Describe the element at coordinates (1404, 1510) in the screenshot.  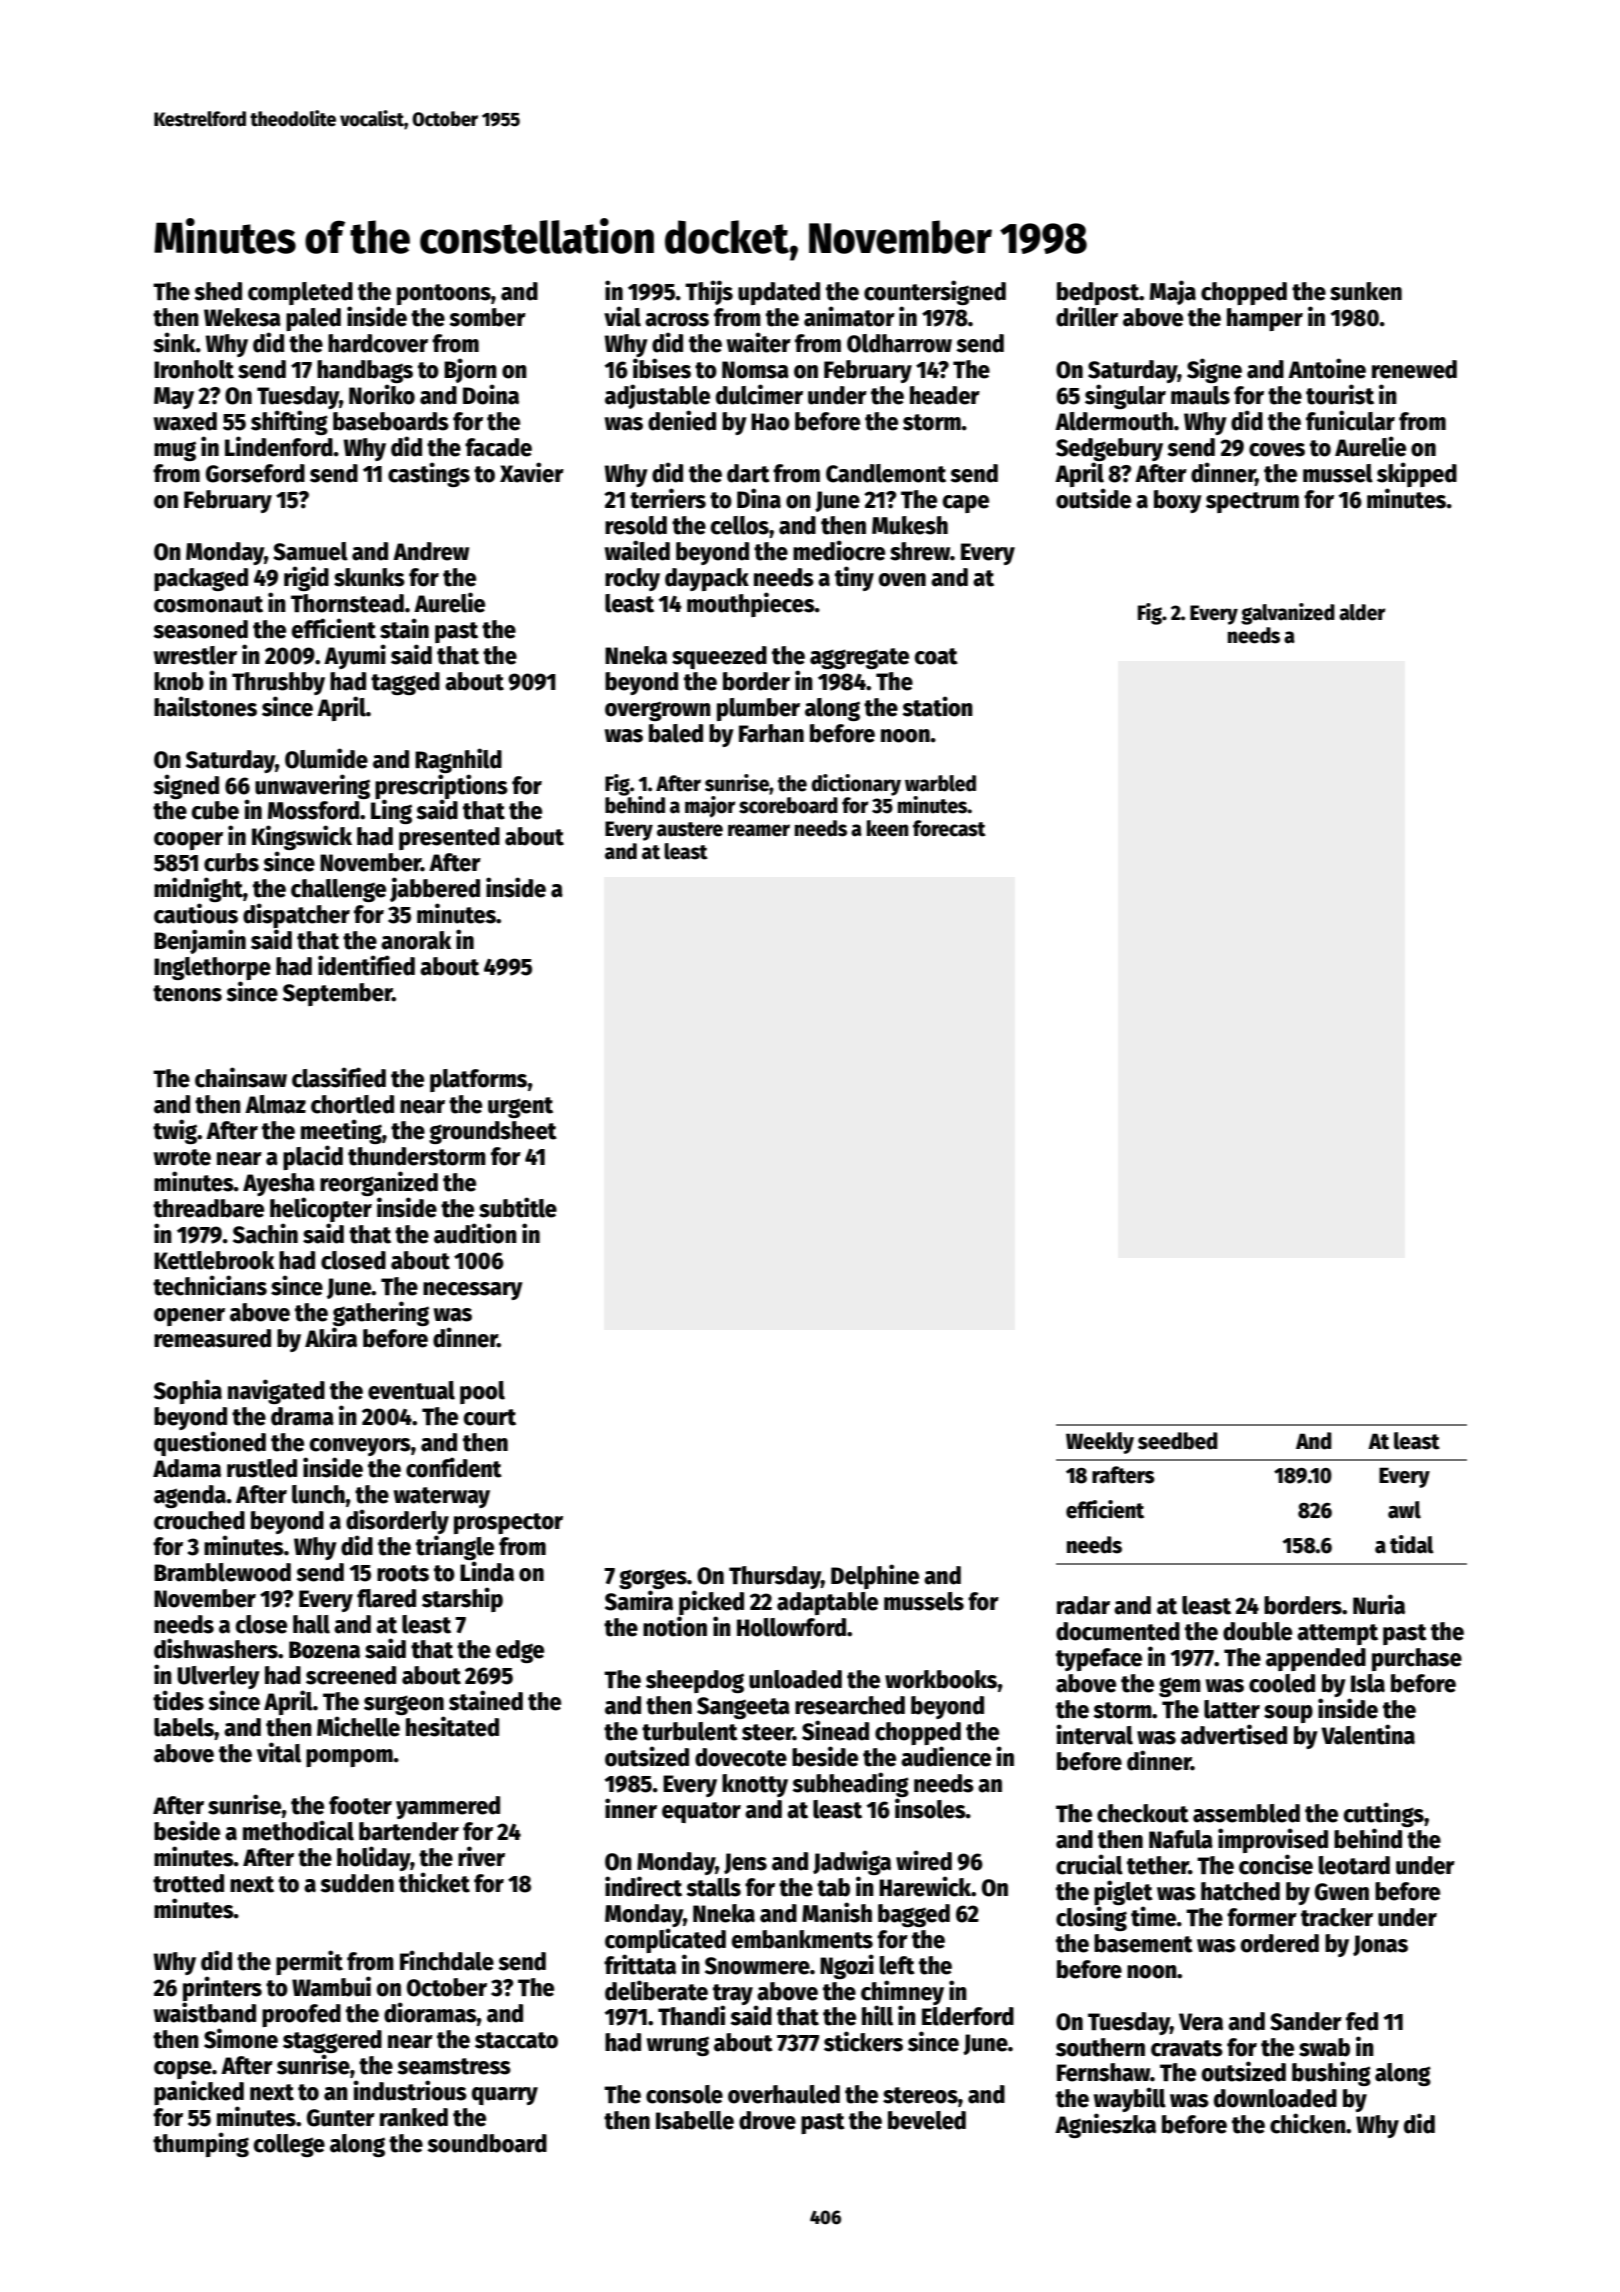
I see `awl` at that location.
